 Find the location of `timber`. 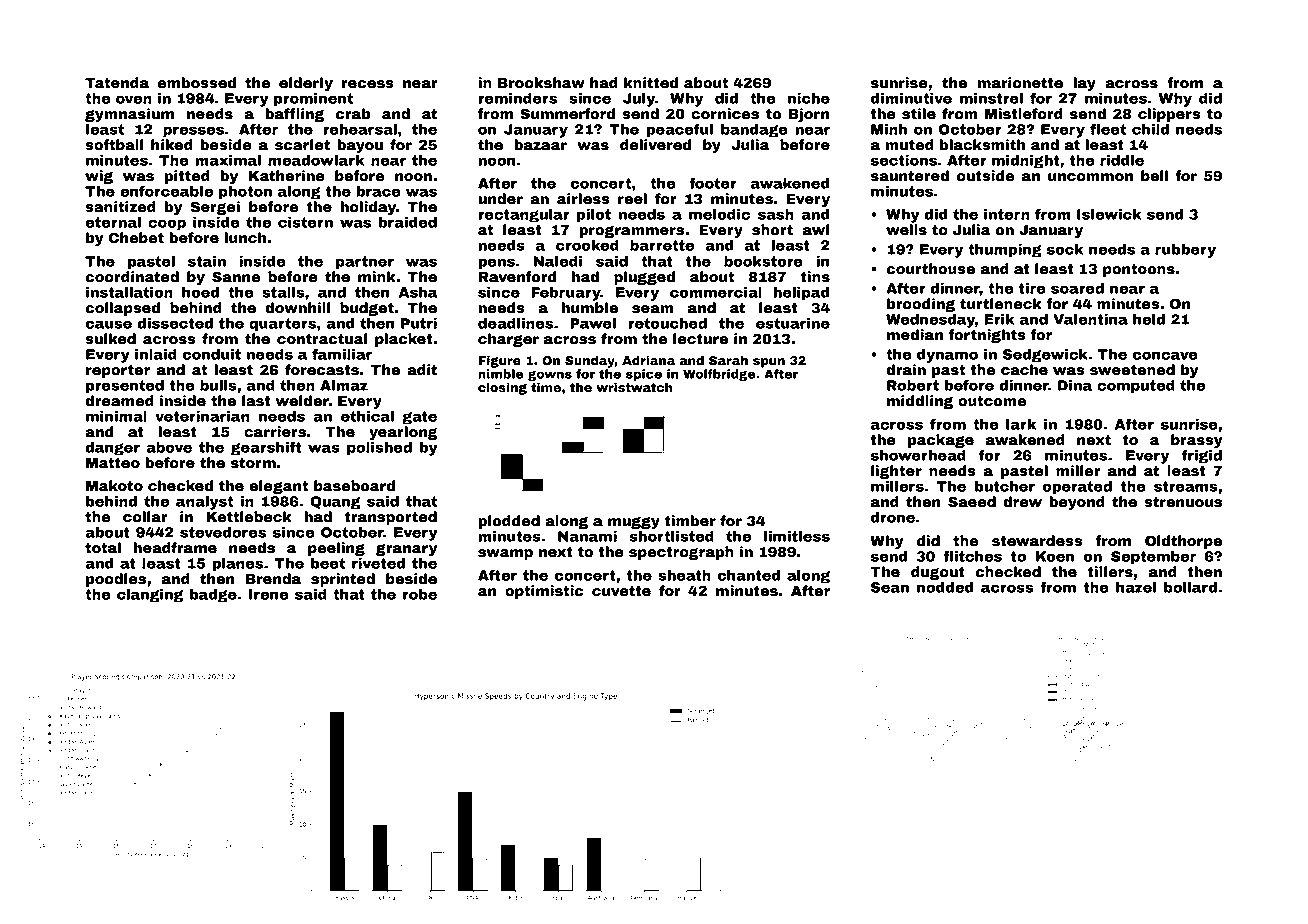

timber is located at coordinates (690, 521).
